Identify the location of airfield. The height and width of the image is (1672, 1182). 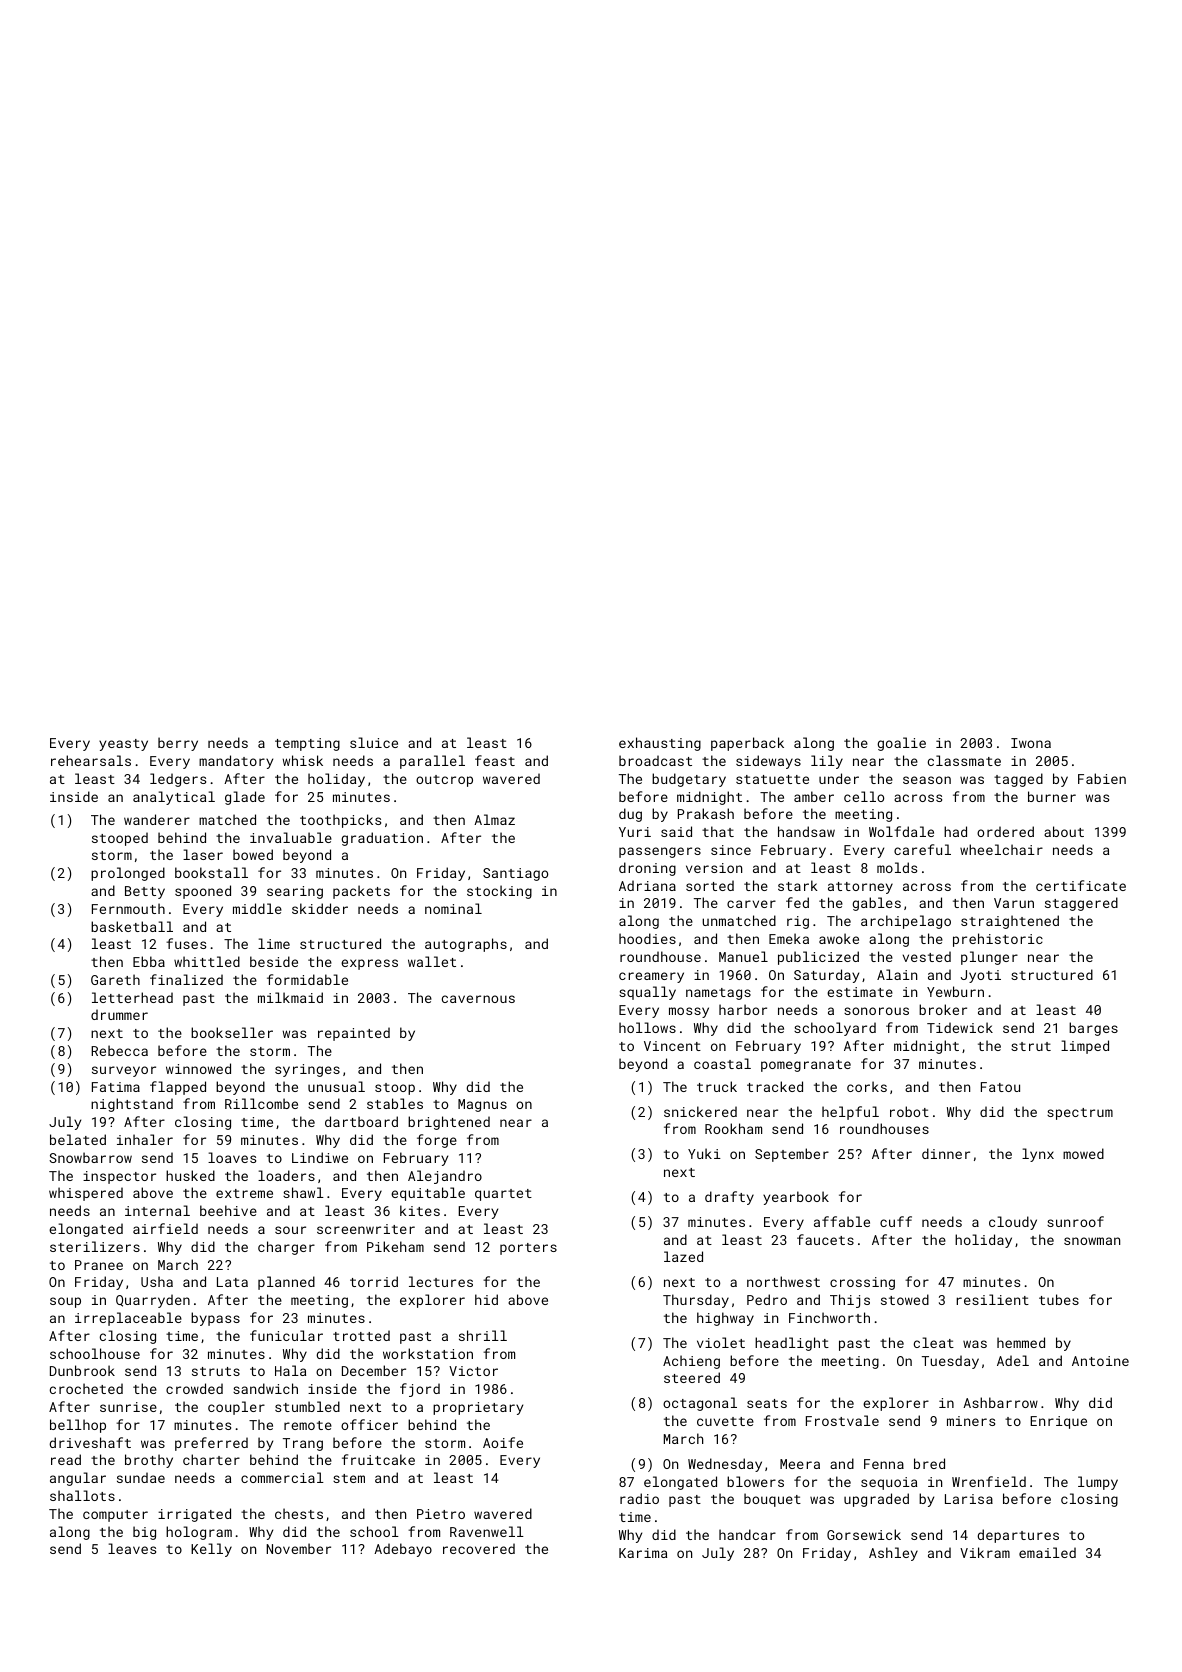
(165, 1228).
